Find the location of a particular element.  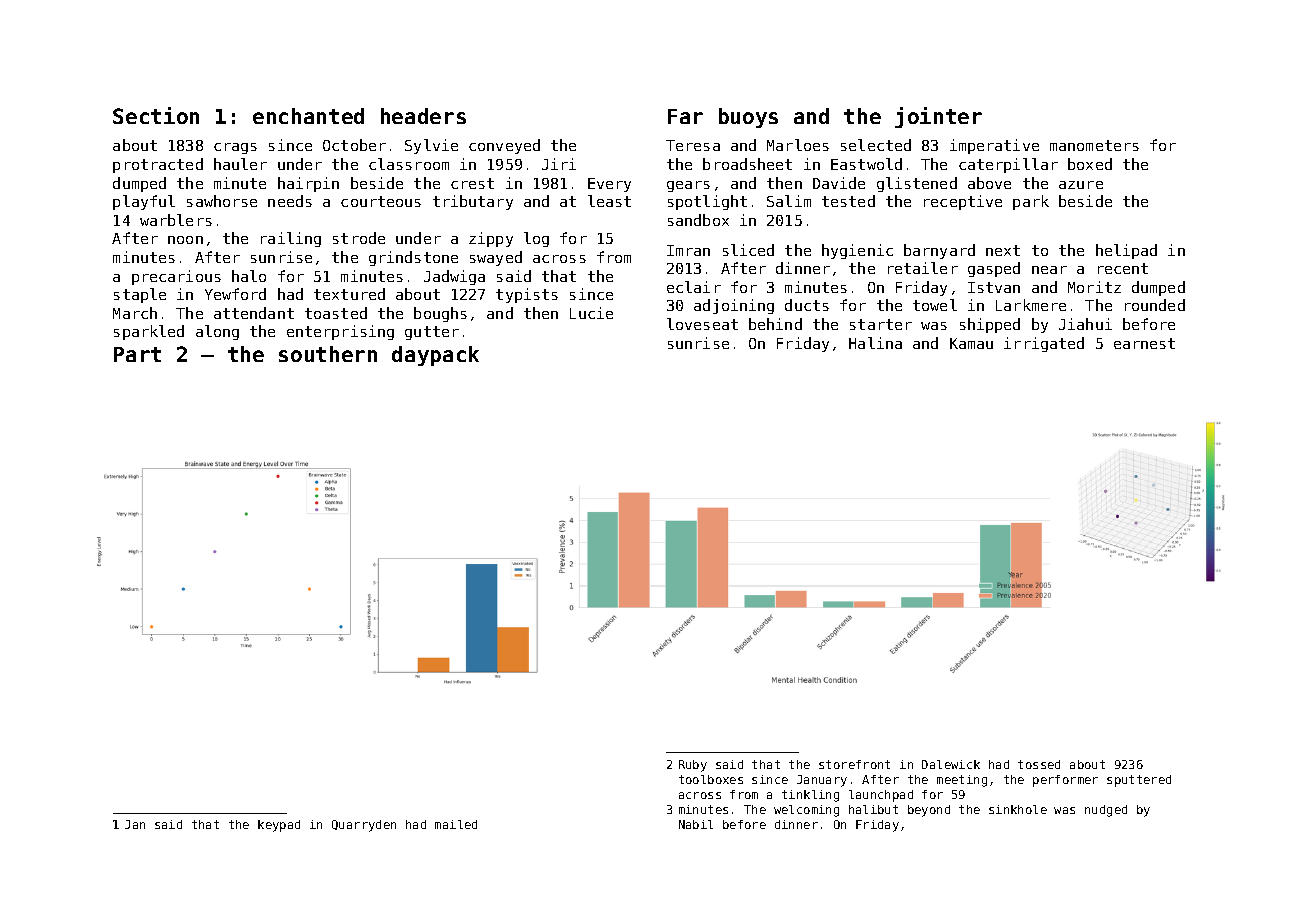

Far is located at coordinates (685, 116).
